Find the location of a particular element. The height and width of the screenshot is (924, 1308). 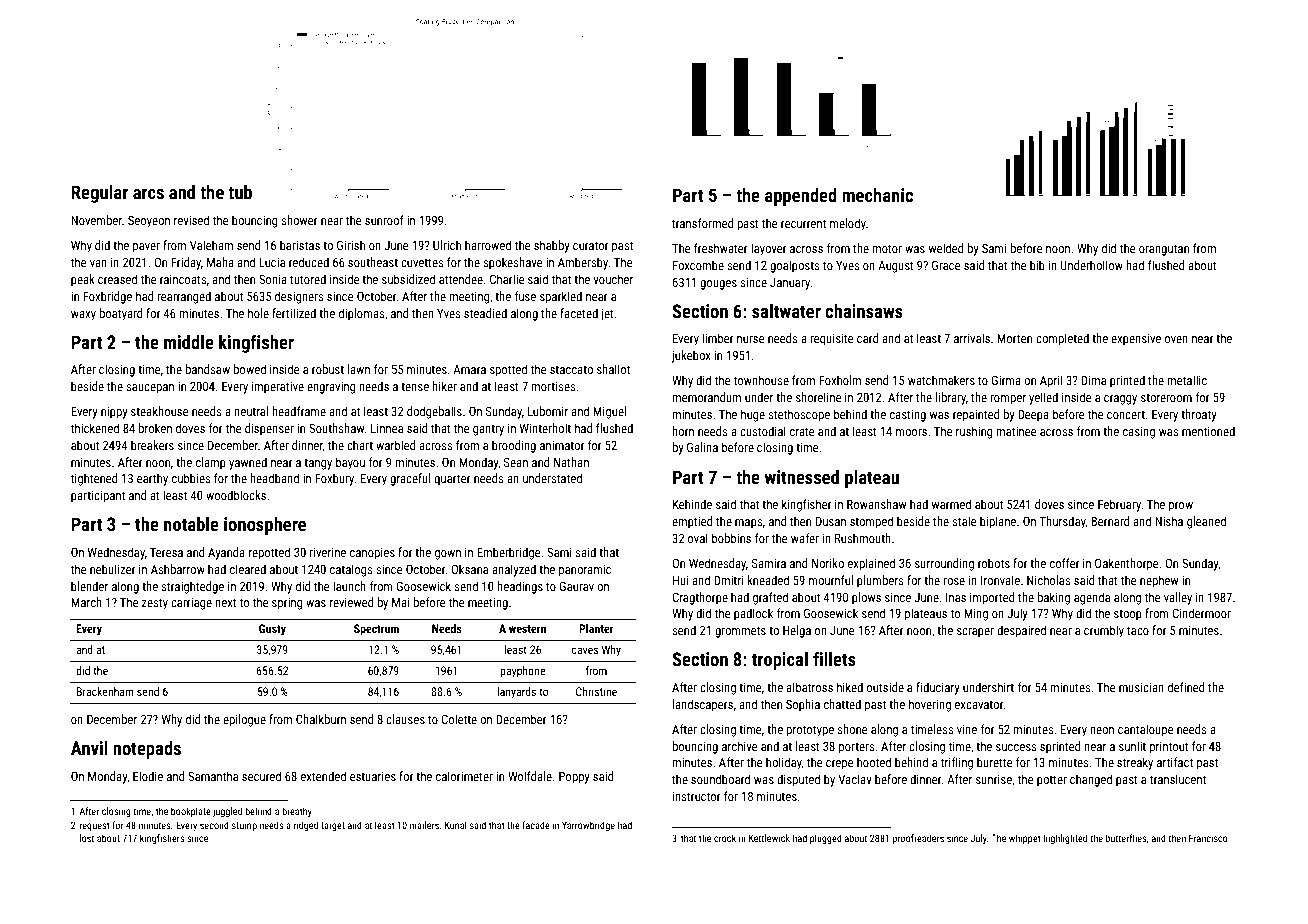

stethoscope is located at coordinates (799, 415).
